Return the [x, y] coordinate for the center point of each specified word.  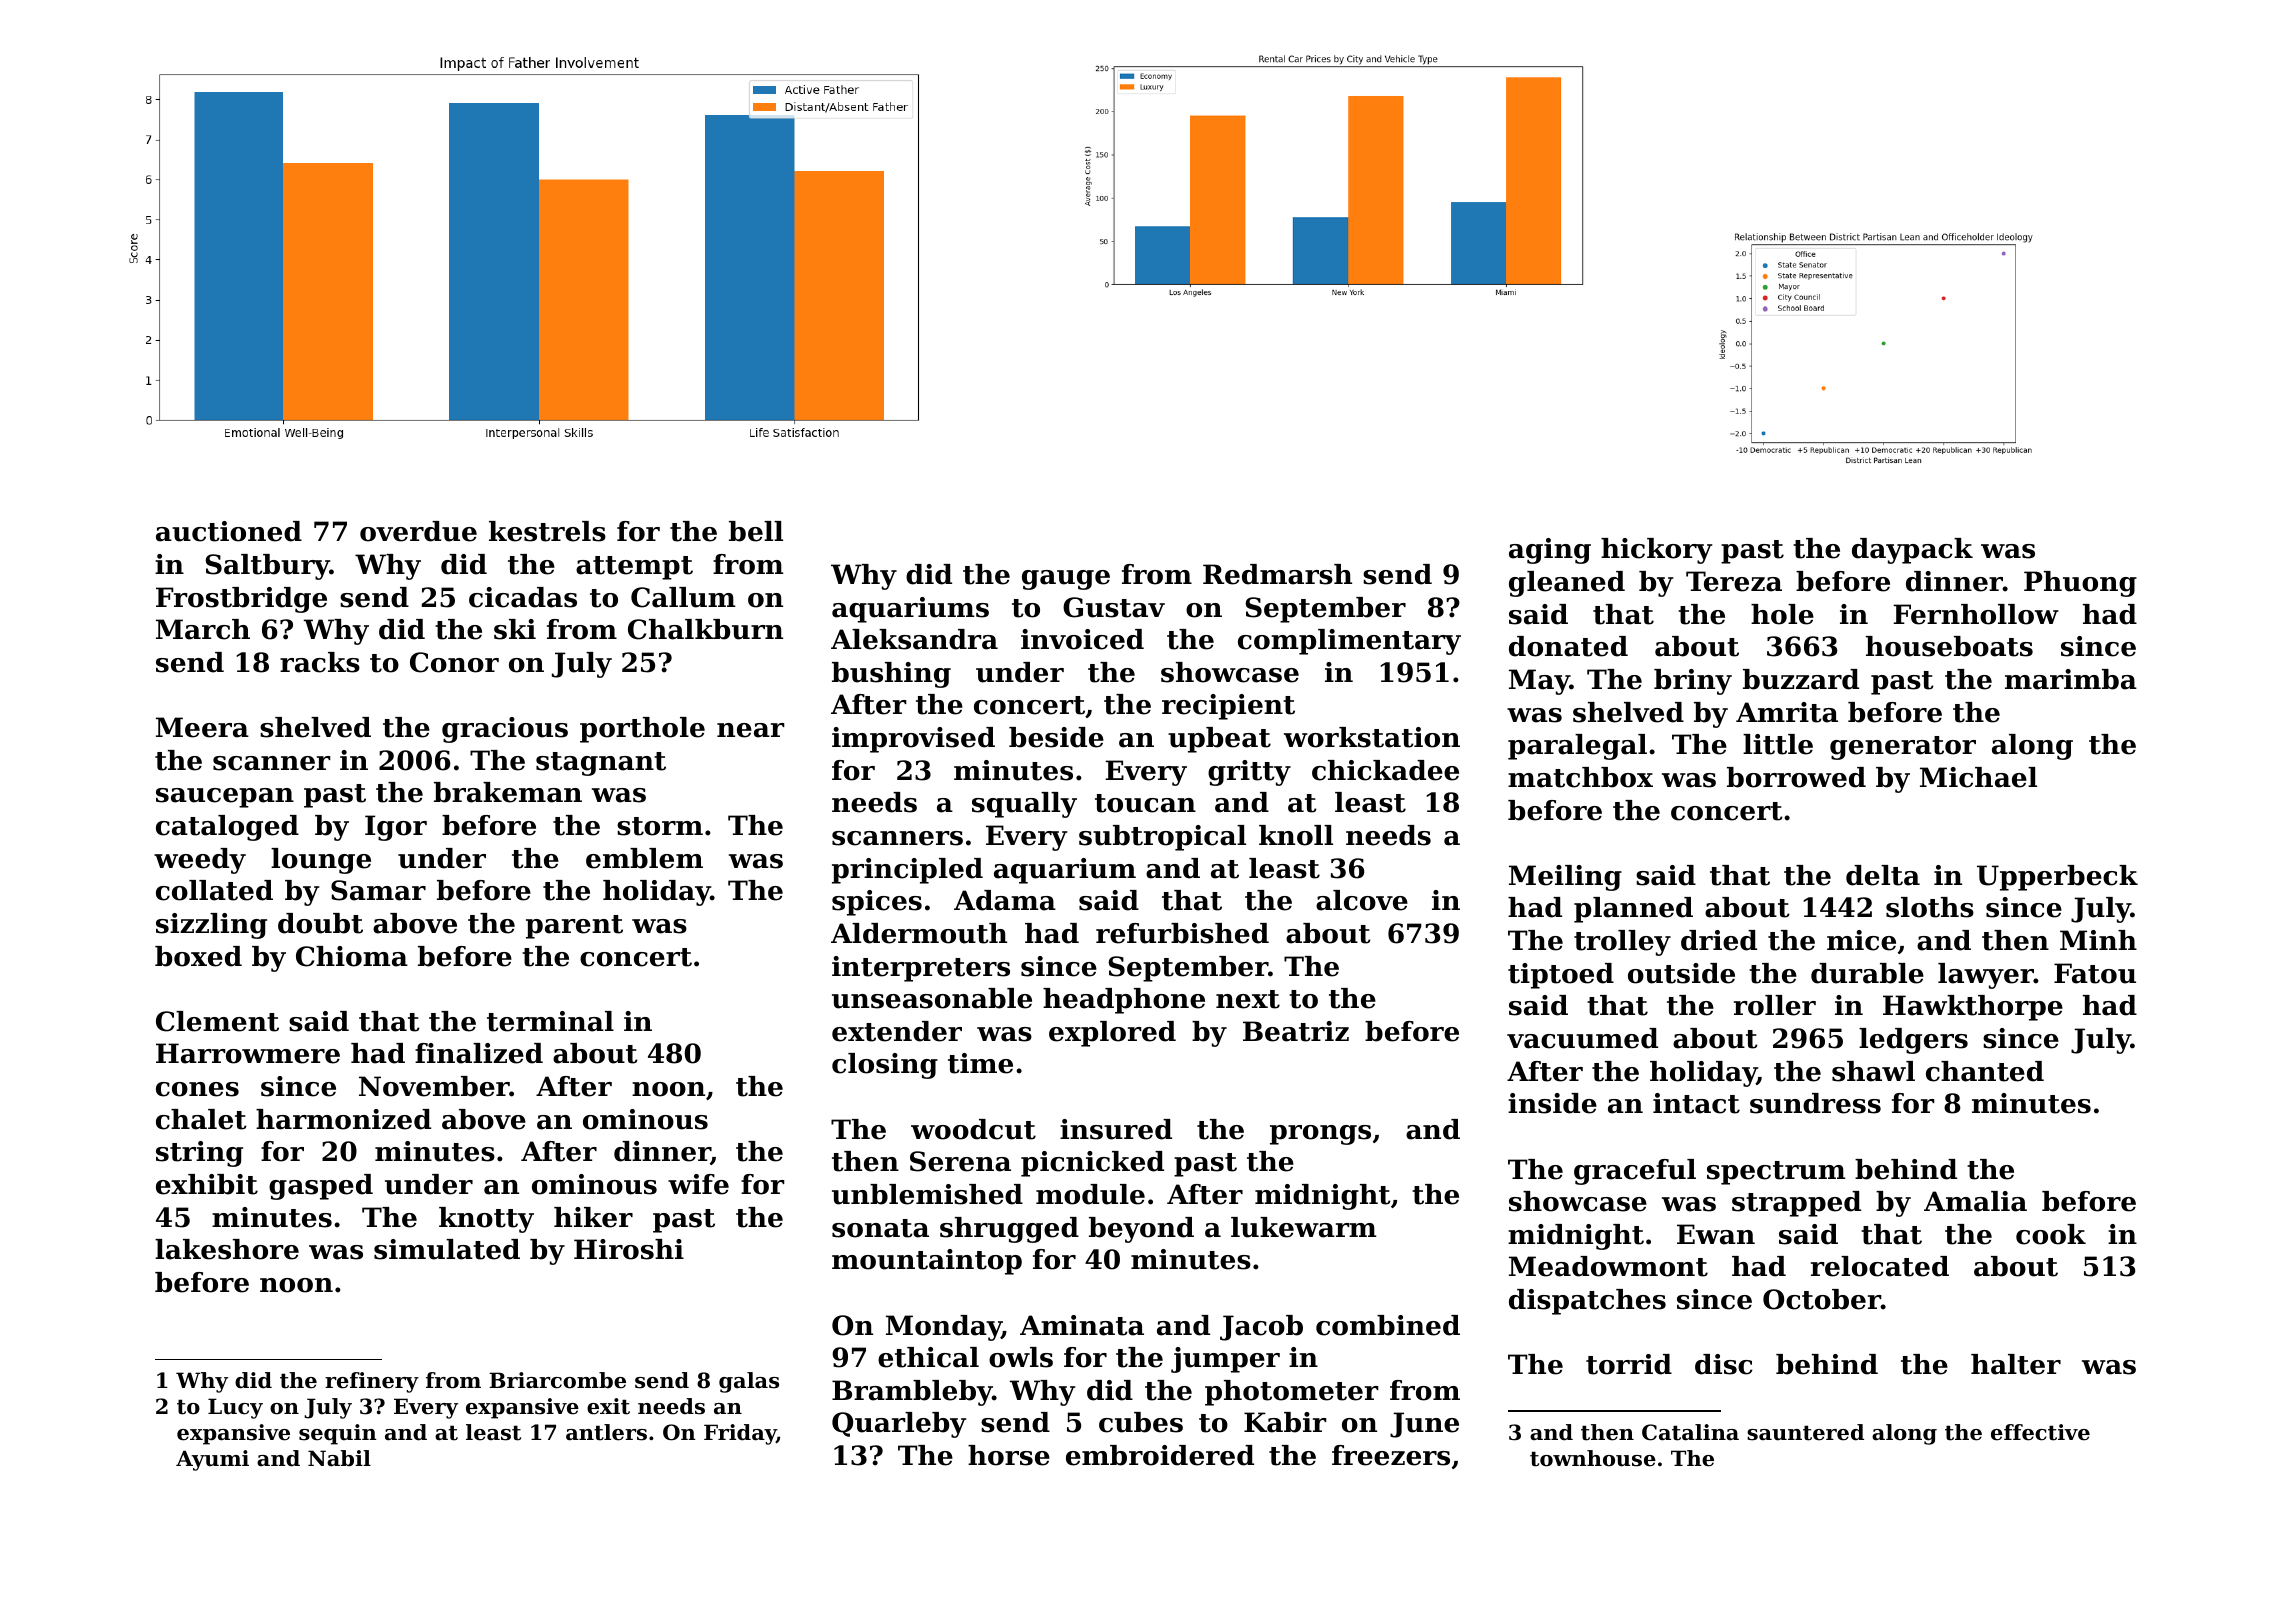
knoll [1296, 835]
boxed [198, 956]
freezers [1391, 1455]
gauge [1066, 580]
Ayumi [212, 1460]
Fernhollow [1976, 614]
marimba [2071, 679]
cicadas [523, 597]
